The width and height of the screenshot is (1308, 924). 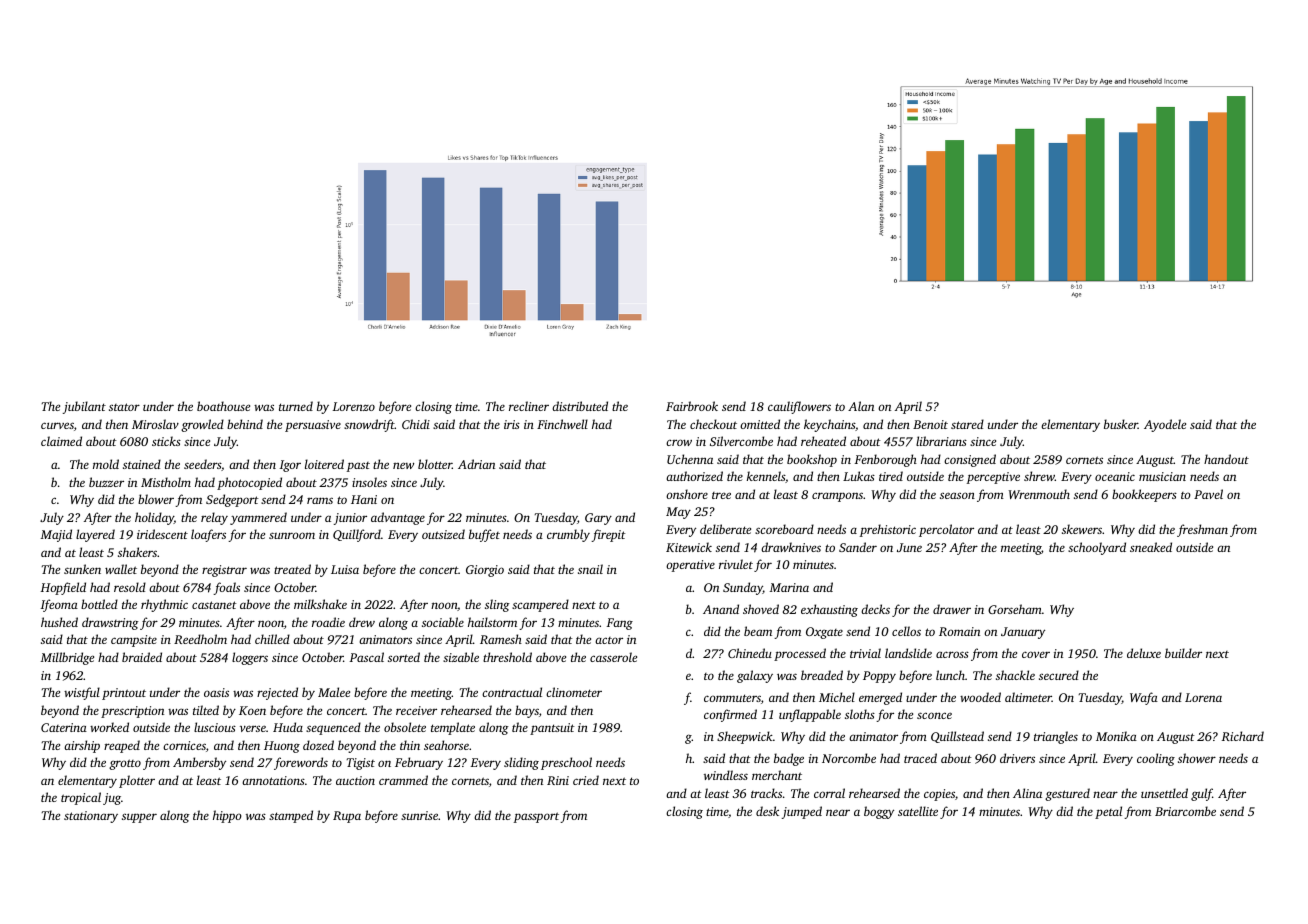 What do you see at coordinates (859, 476) in the screenshot?
I see `Lukas` at bounding box center [859, 476].
